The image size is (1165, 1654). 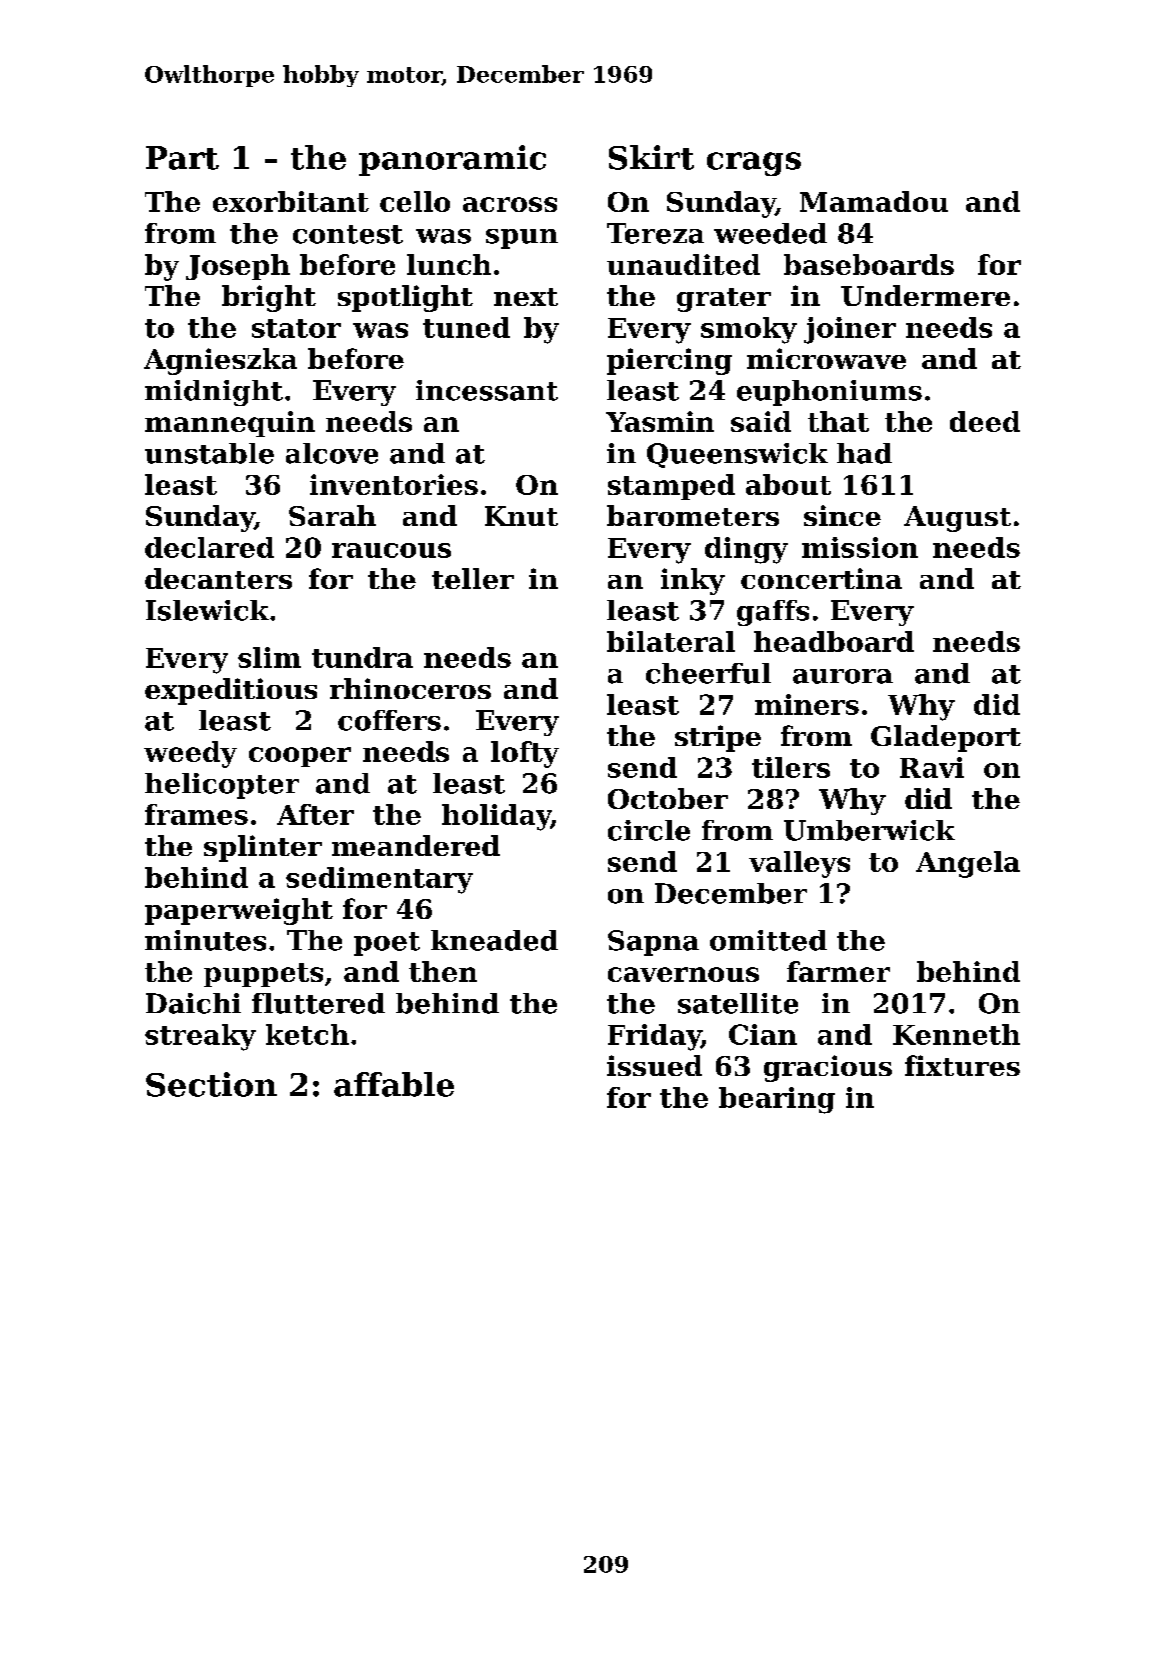 What do you see at coordinates (671, 641) in the image?
I see `bilateral` at bounding box center [671, 641].
